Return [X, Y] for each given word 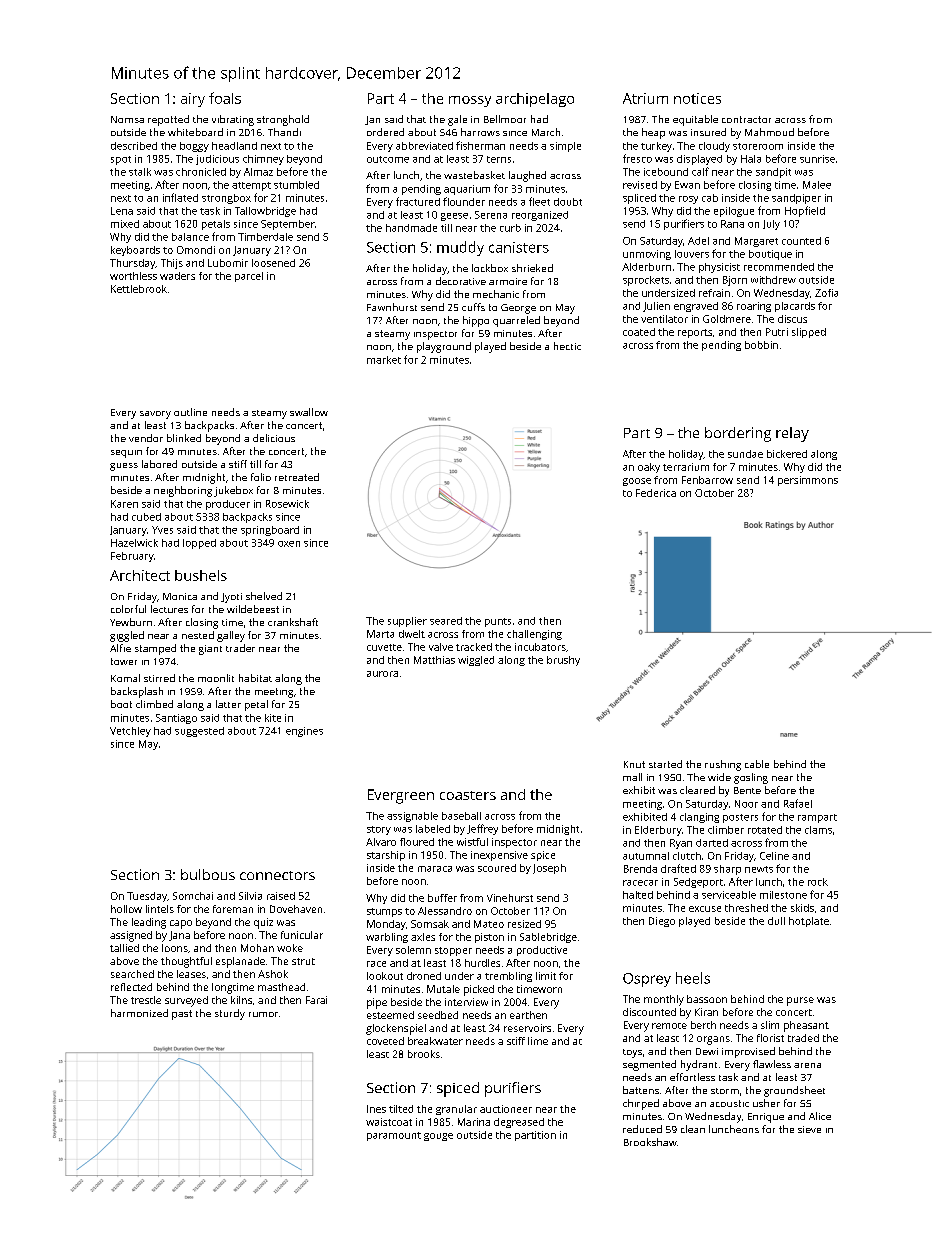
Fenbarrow [707, 480]
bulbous [208, 874]
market [384, 360]
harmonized [139, 1013]
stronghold [283, 120]
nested [198, 635]
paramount [394, 1136]
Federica [656, 493]
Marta [380, 634]
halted [638, 895]
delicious [274, 438]
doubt [568, 202]
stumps [384, 912]
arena [807, 1065]
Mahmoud [769, 132]
